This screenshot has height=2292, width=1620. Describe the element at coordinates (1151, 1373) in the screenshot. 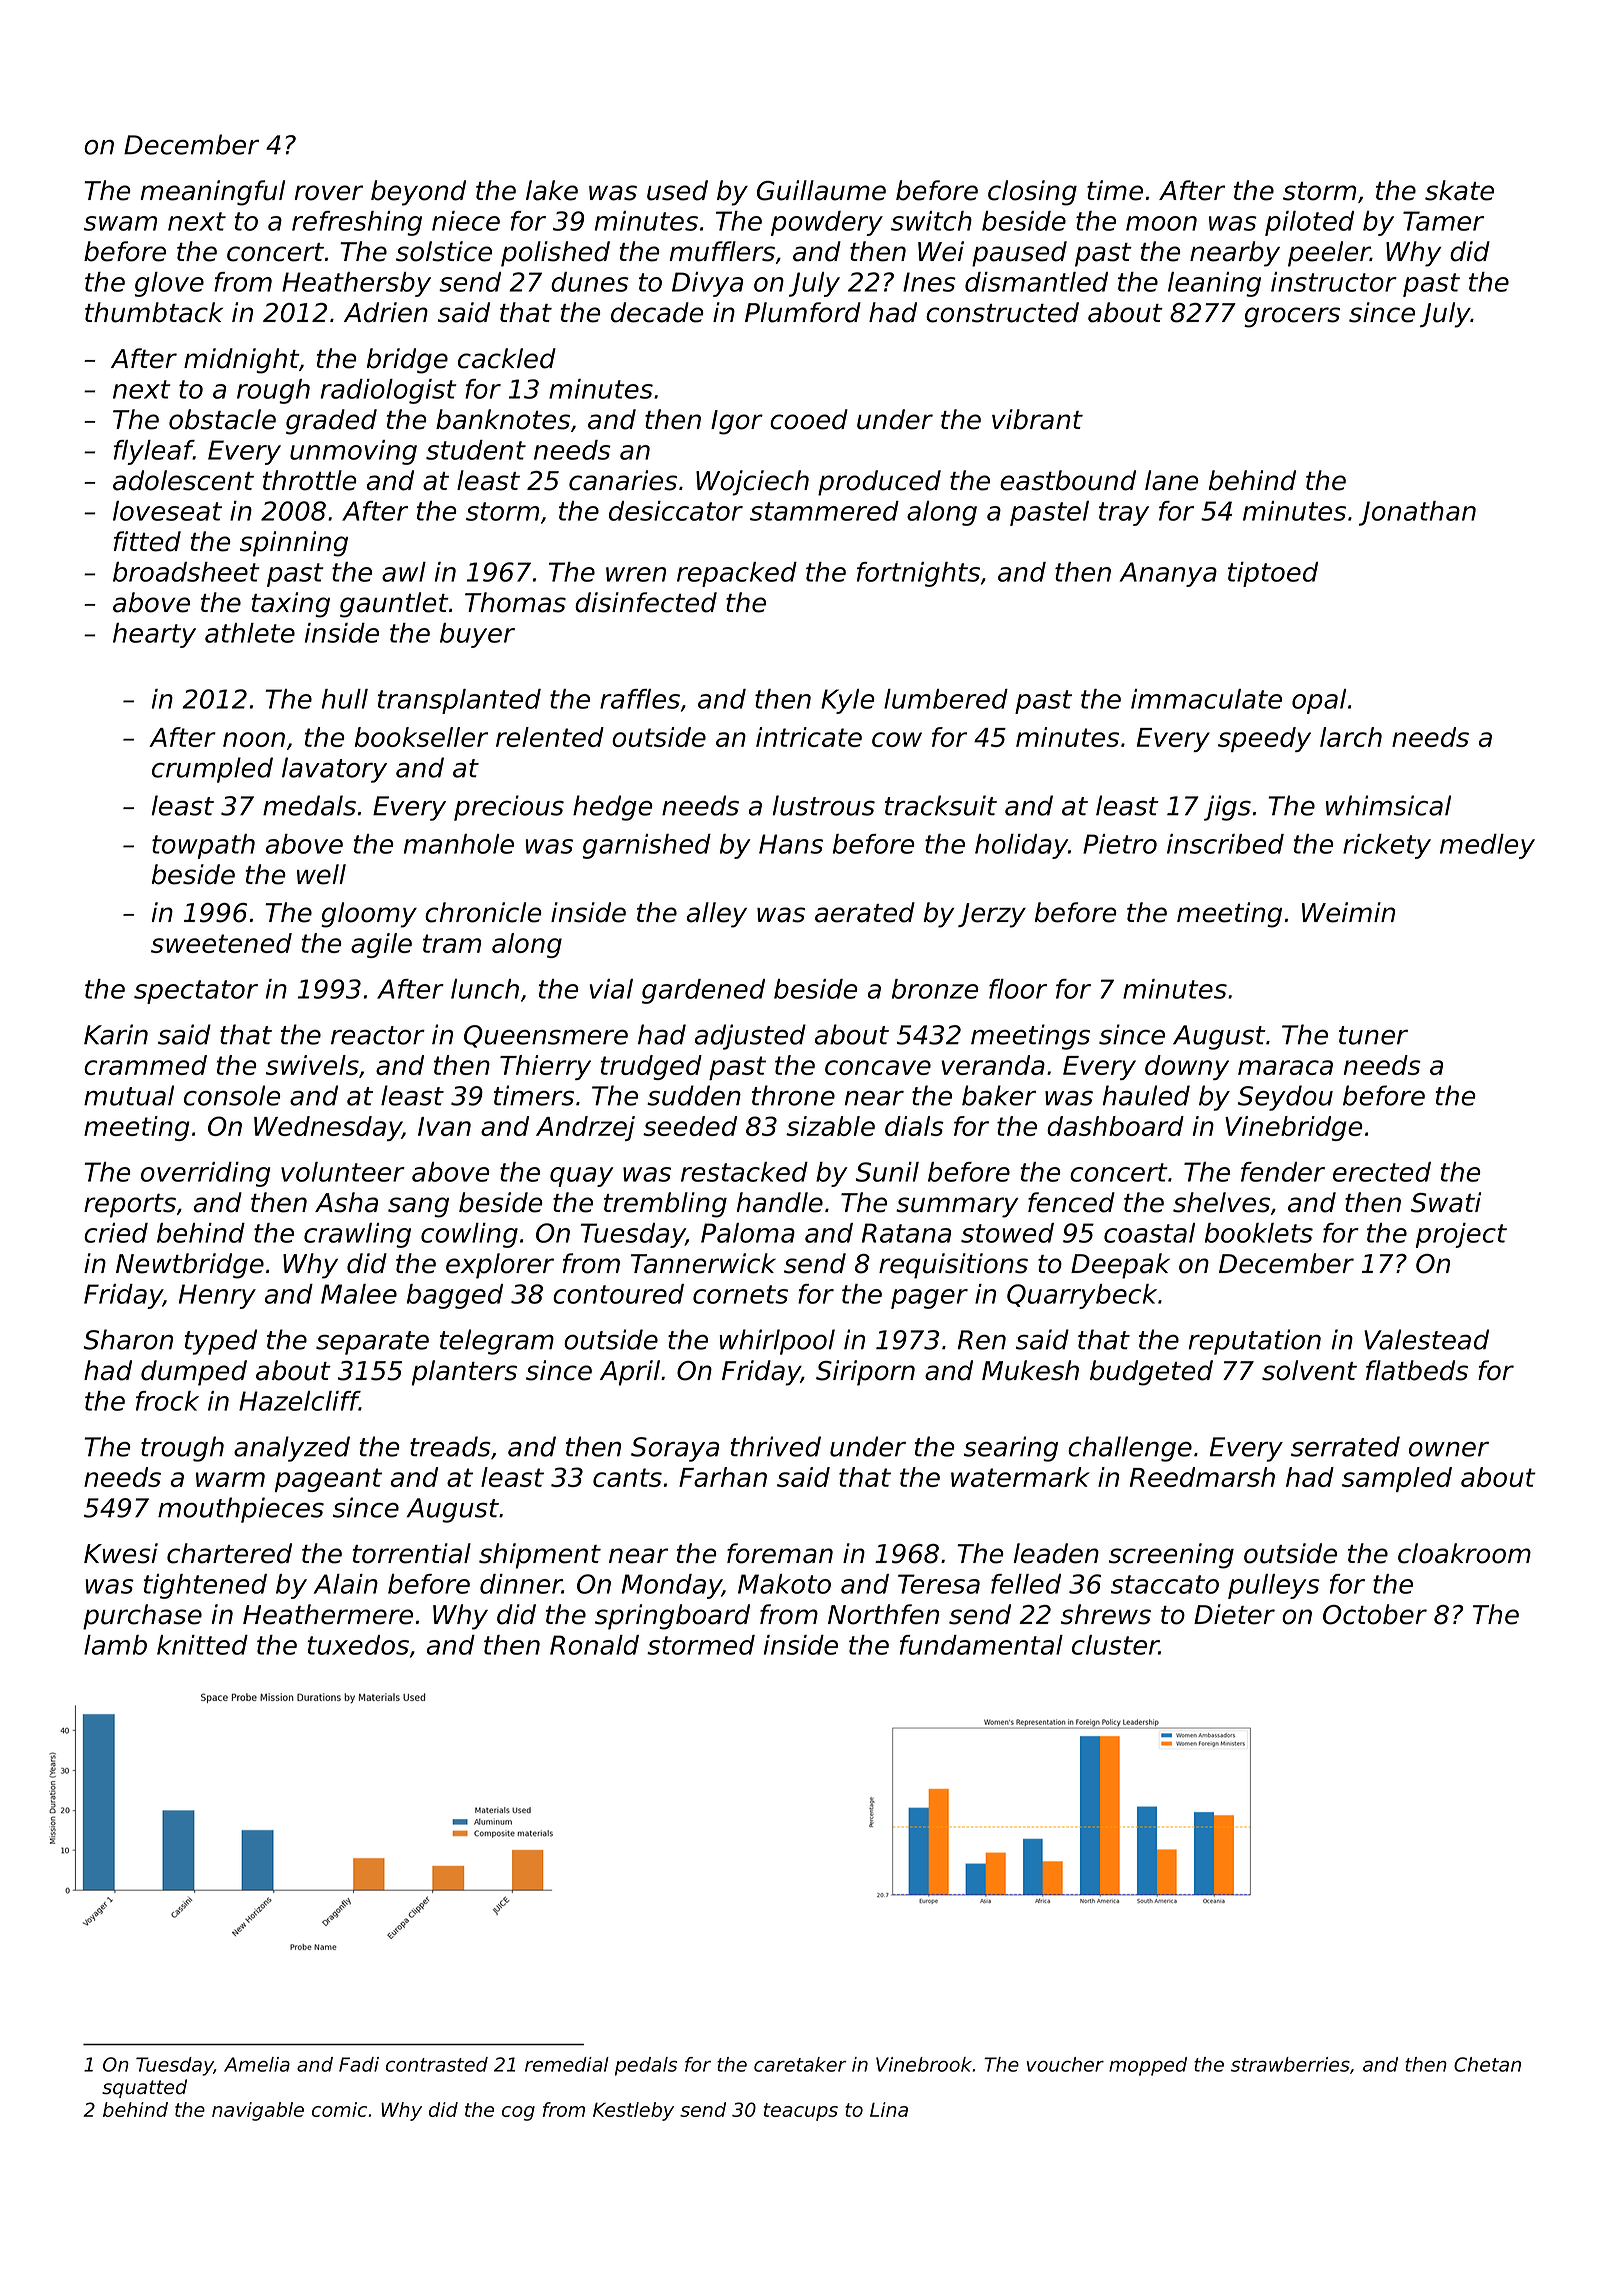

I see `budgeted` at that location.
